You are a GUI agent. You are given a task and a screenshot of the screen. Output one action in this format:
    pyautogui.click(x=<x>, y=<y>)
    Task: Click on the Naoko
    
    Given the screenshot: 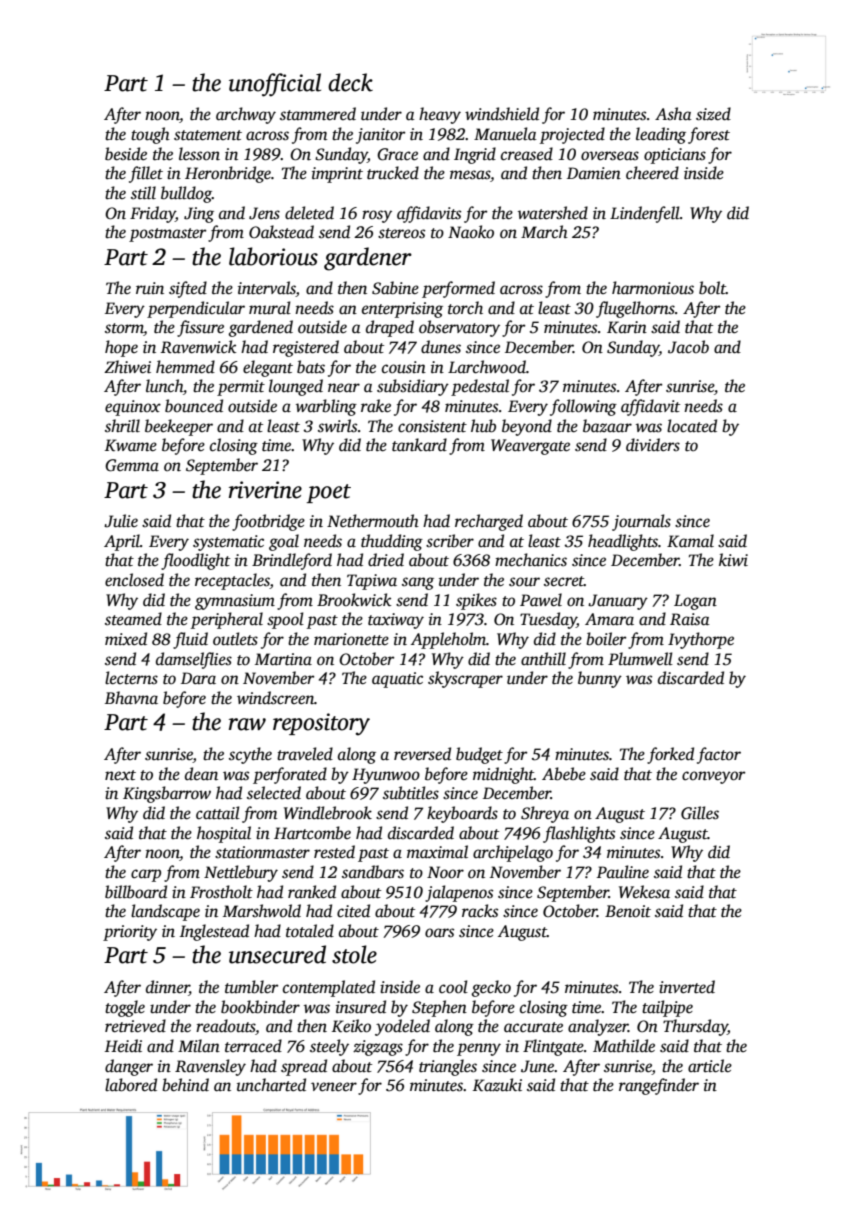 What is the action you would take?
    pyautogui.click(x=471, y=232)
